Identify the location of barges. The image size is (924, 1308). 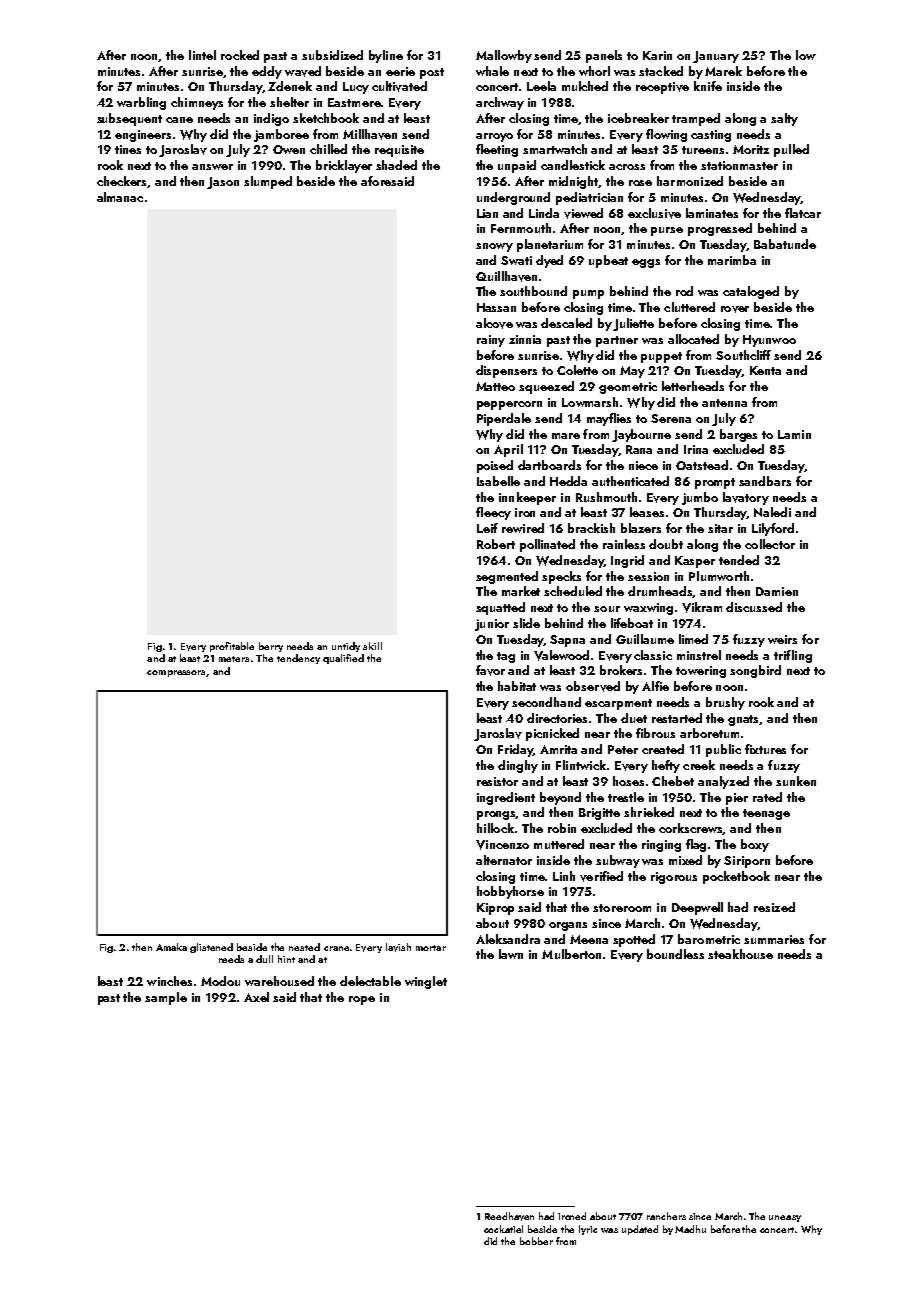
(738, 435).
